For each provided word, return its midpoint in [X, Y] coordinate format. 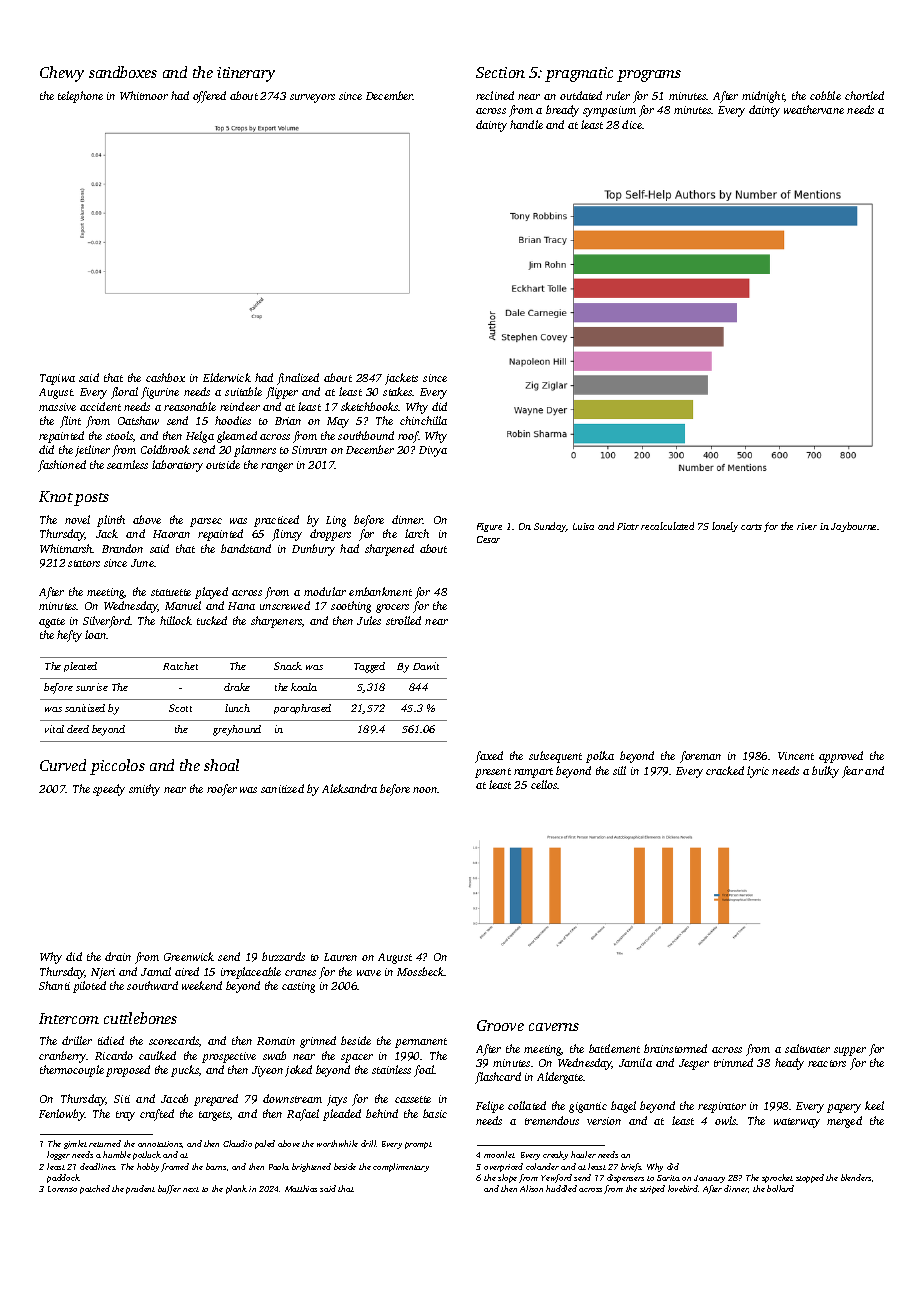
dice [632, 124]
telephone [80, 97]
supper [850, 1051]
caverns [554, 1027]
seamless [127, 464]
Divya [433, 451]
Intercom [69, 1018]
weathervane [814, 109]
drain [118, 956]
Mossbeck [420, 971]
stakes [398, 391]
